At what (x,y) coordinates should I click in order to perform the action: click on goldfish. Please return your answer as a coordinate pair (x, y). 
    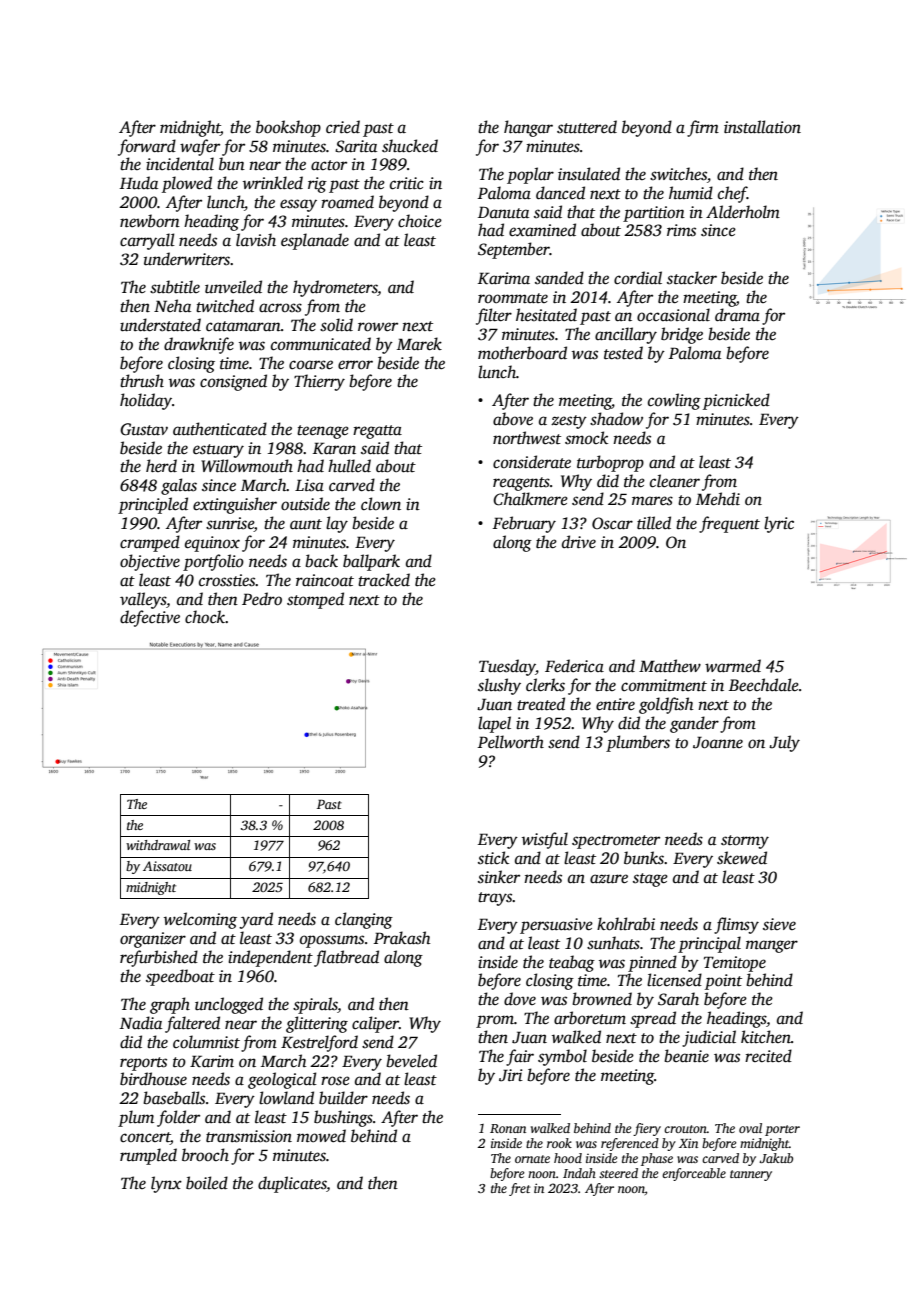
    Looking at the image, I should click on (666, 705).
